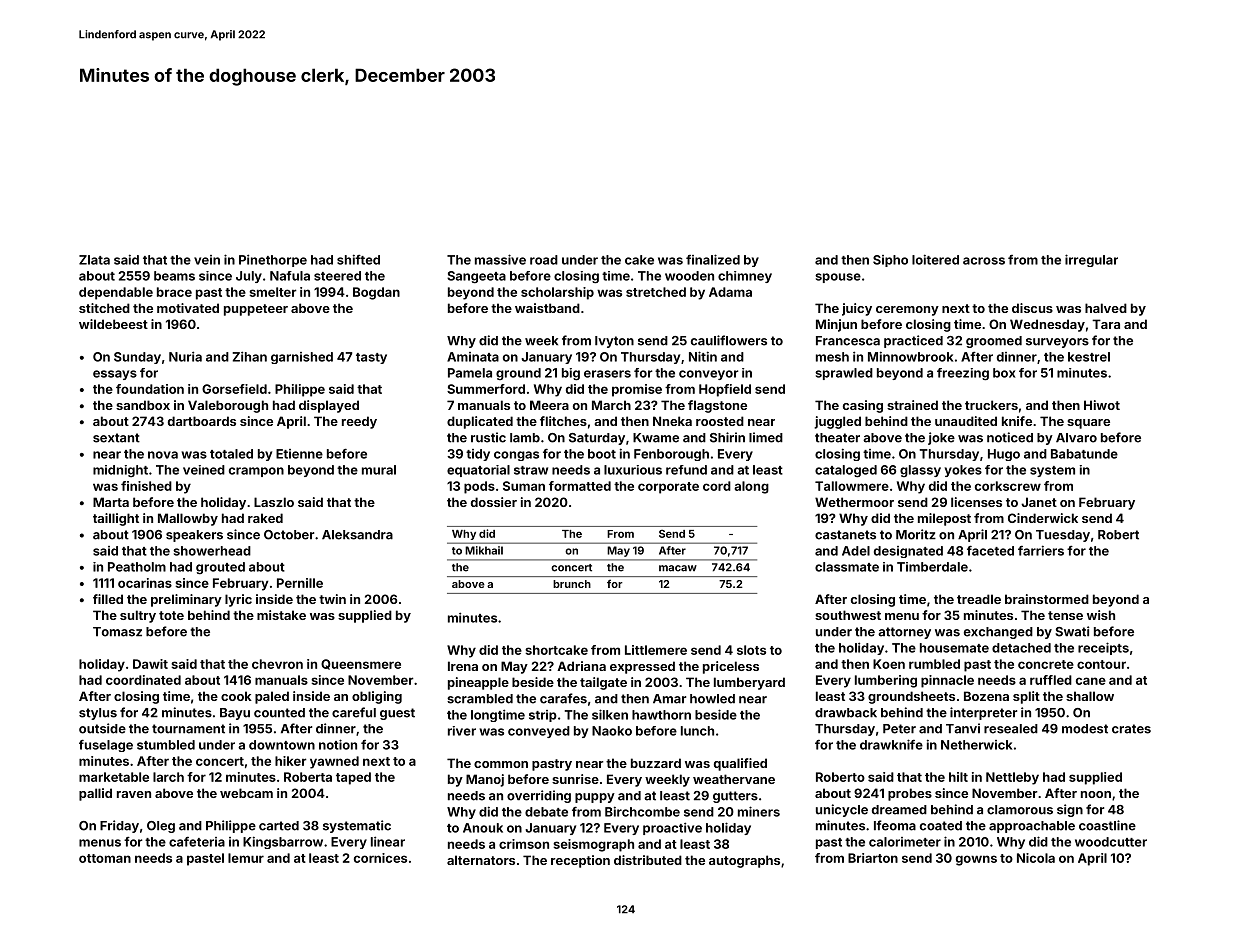 The height and width of the document is (952, 1233). What do you see at coordinates (197, 842) in the document?
I see `cafeteria` at bounding box center [197, 842].
